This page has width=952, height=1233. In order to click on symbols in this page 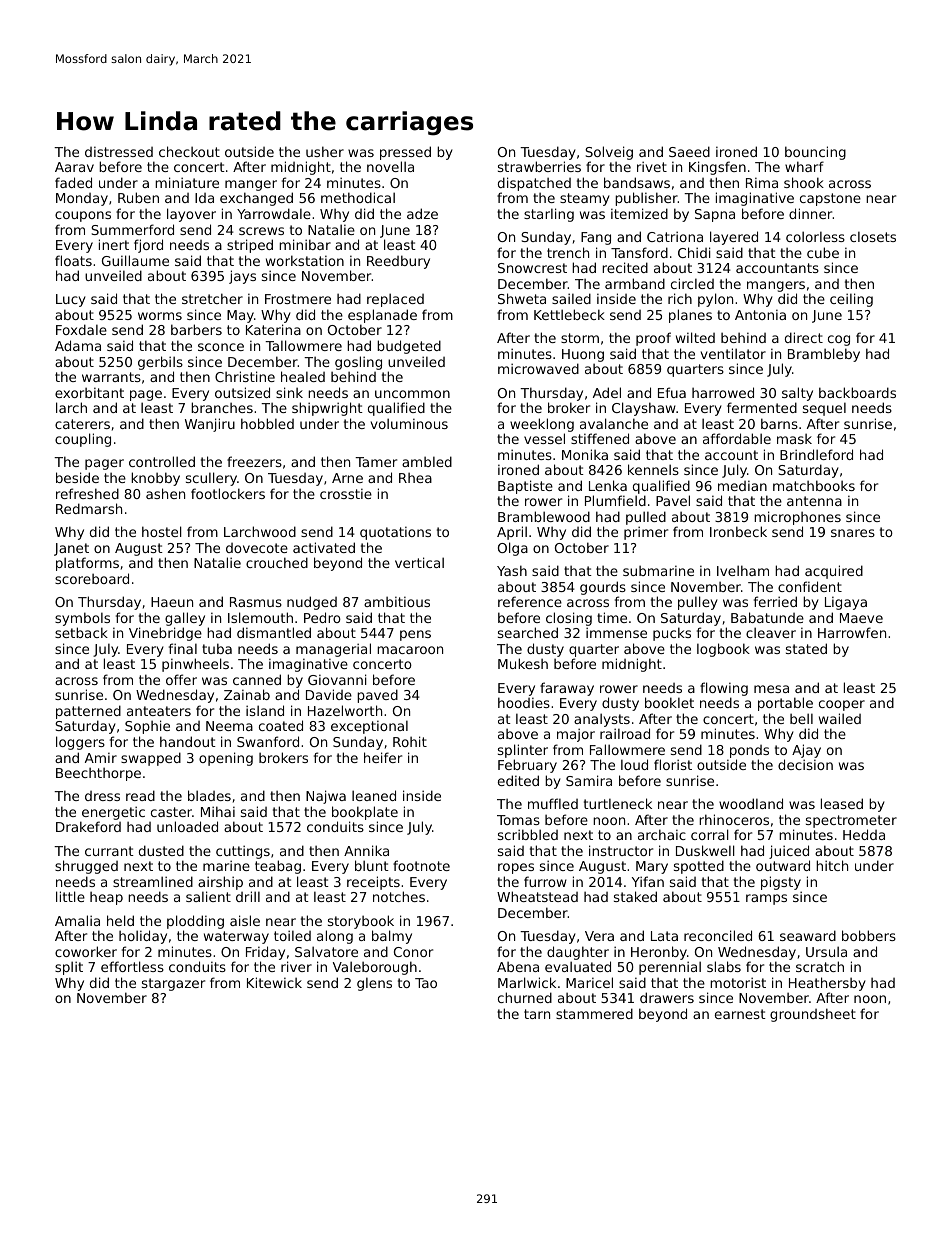, I will do `click(82, 619)`.
